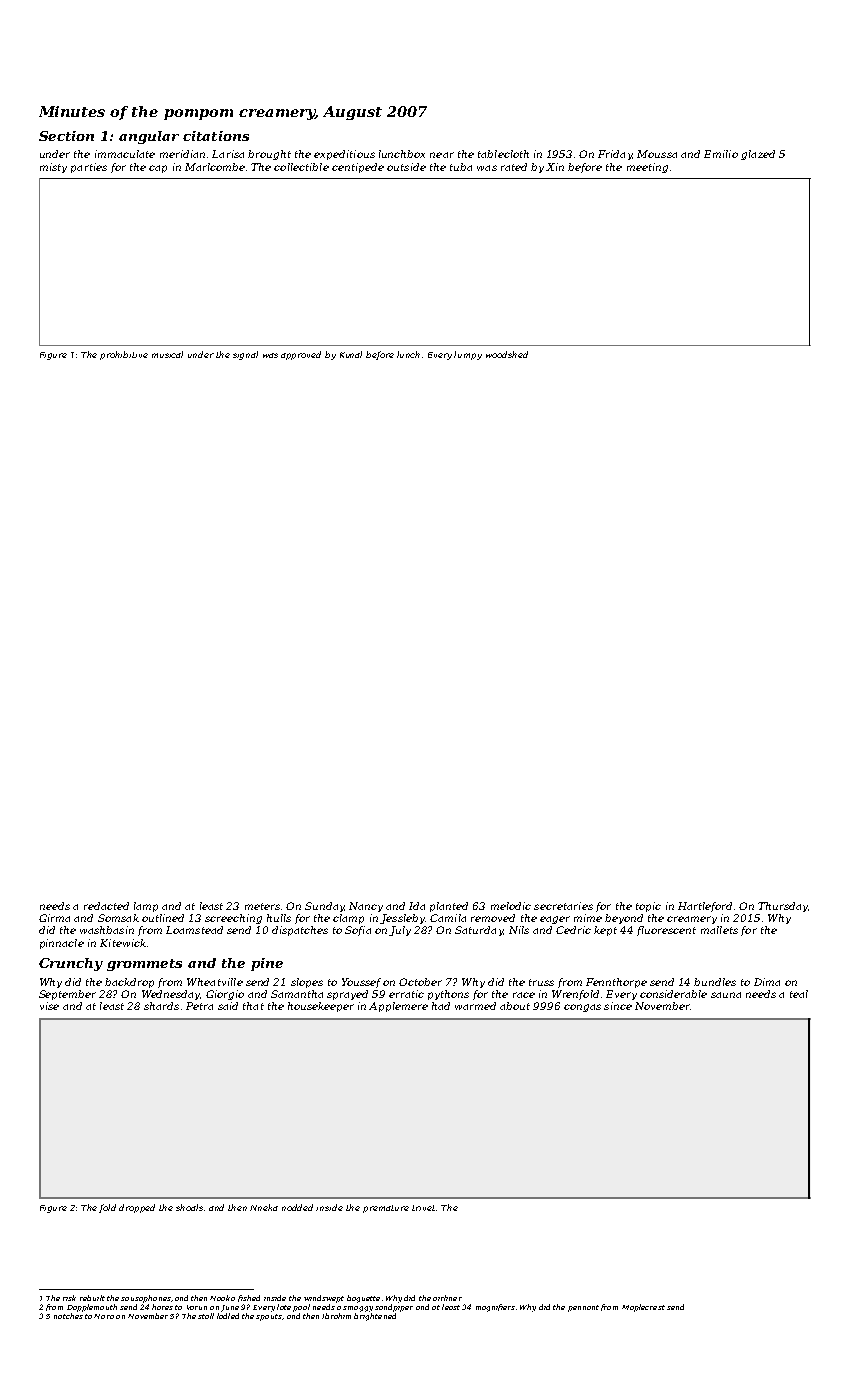  What do you see at coordinates (106, 906) in the page?
I see `redacted` at bounding box center [106, 906].
